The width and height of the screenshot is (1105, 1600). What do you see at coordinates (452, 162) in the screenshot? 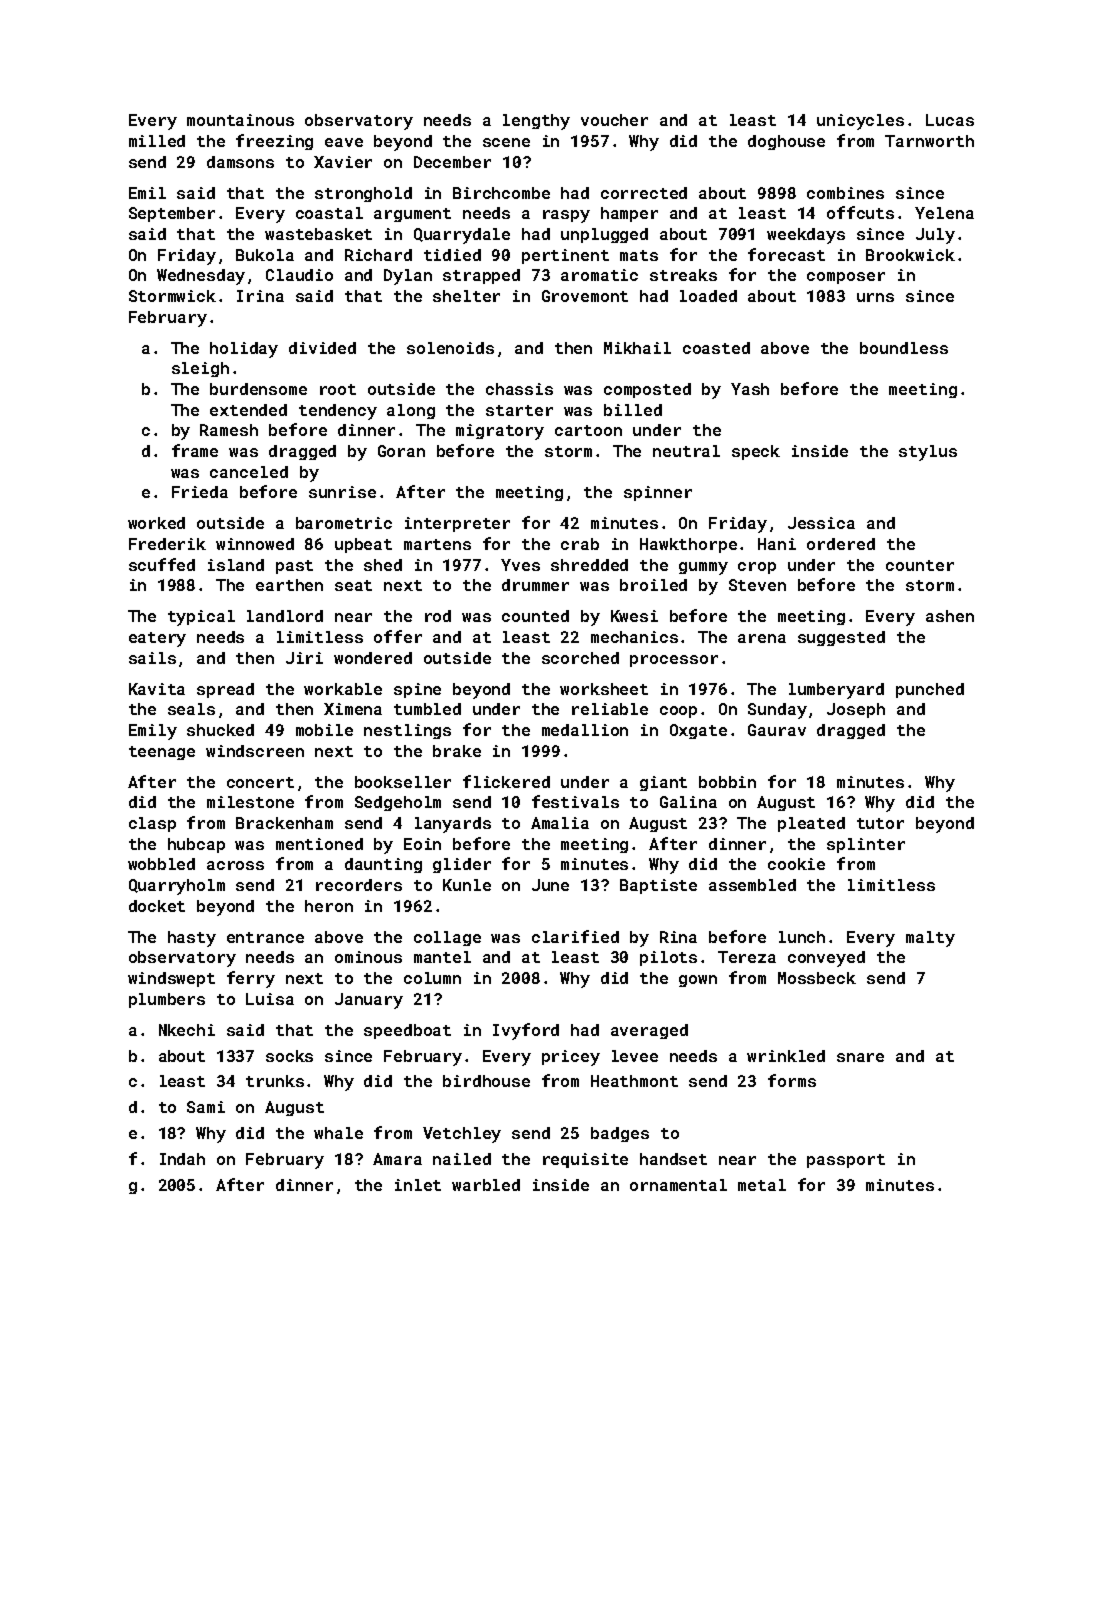
I see `December` at bounding box center [452, 162].
